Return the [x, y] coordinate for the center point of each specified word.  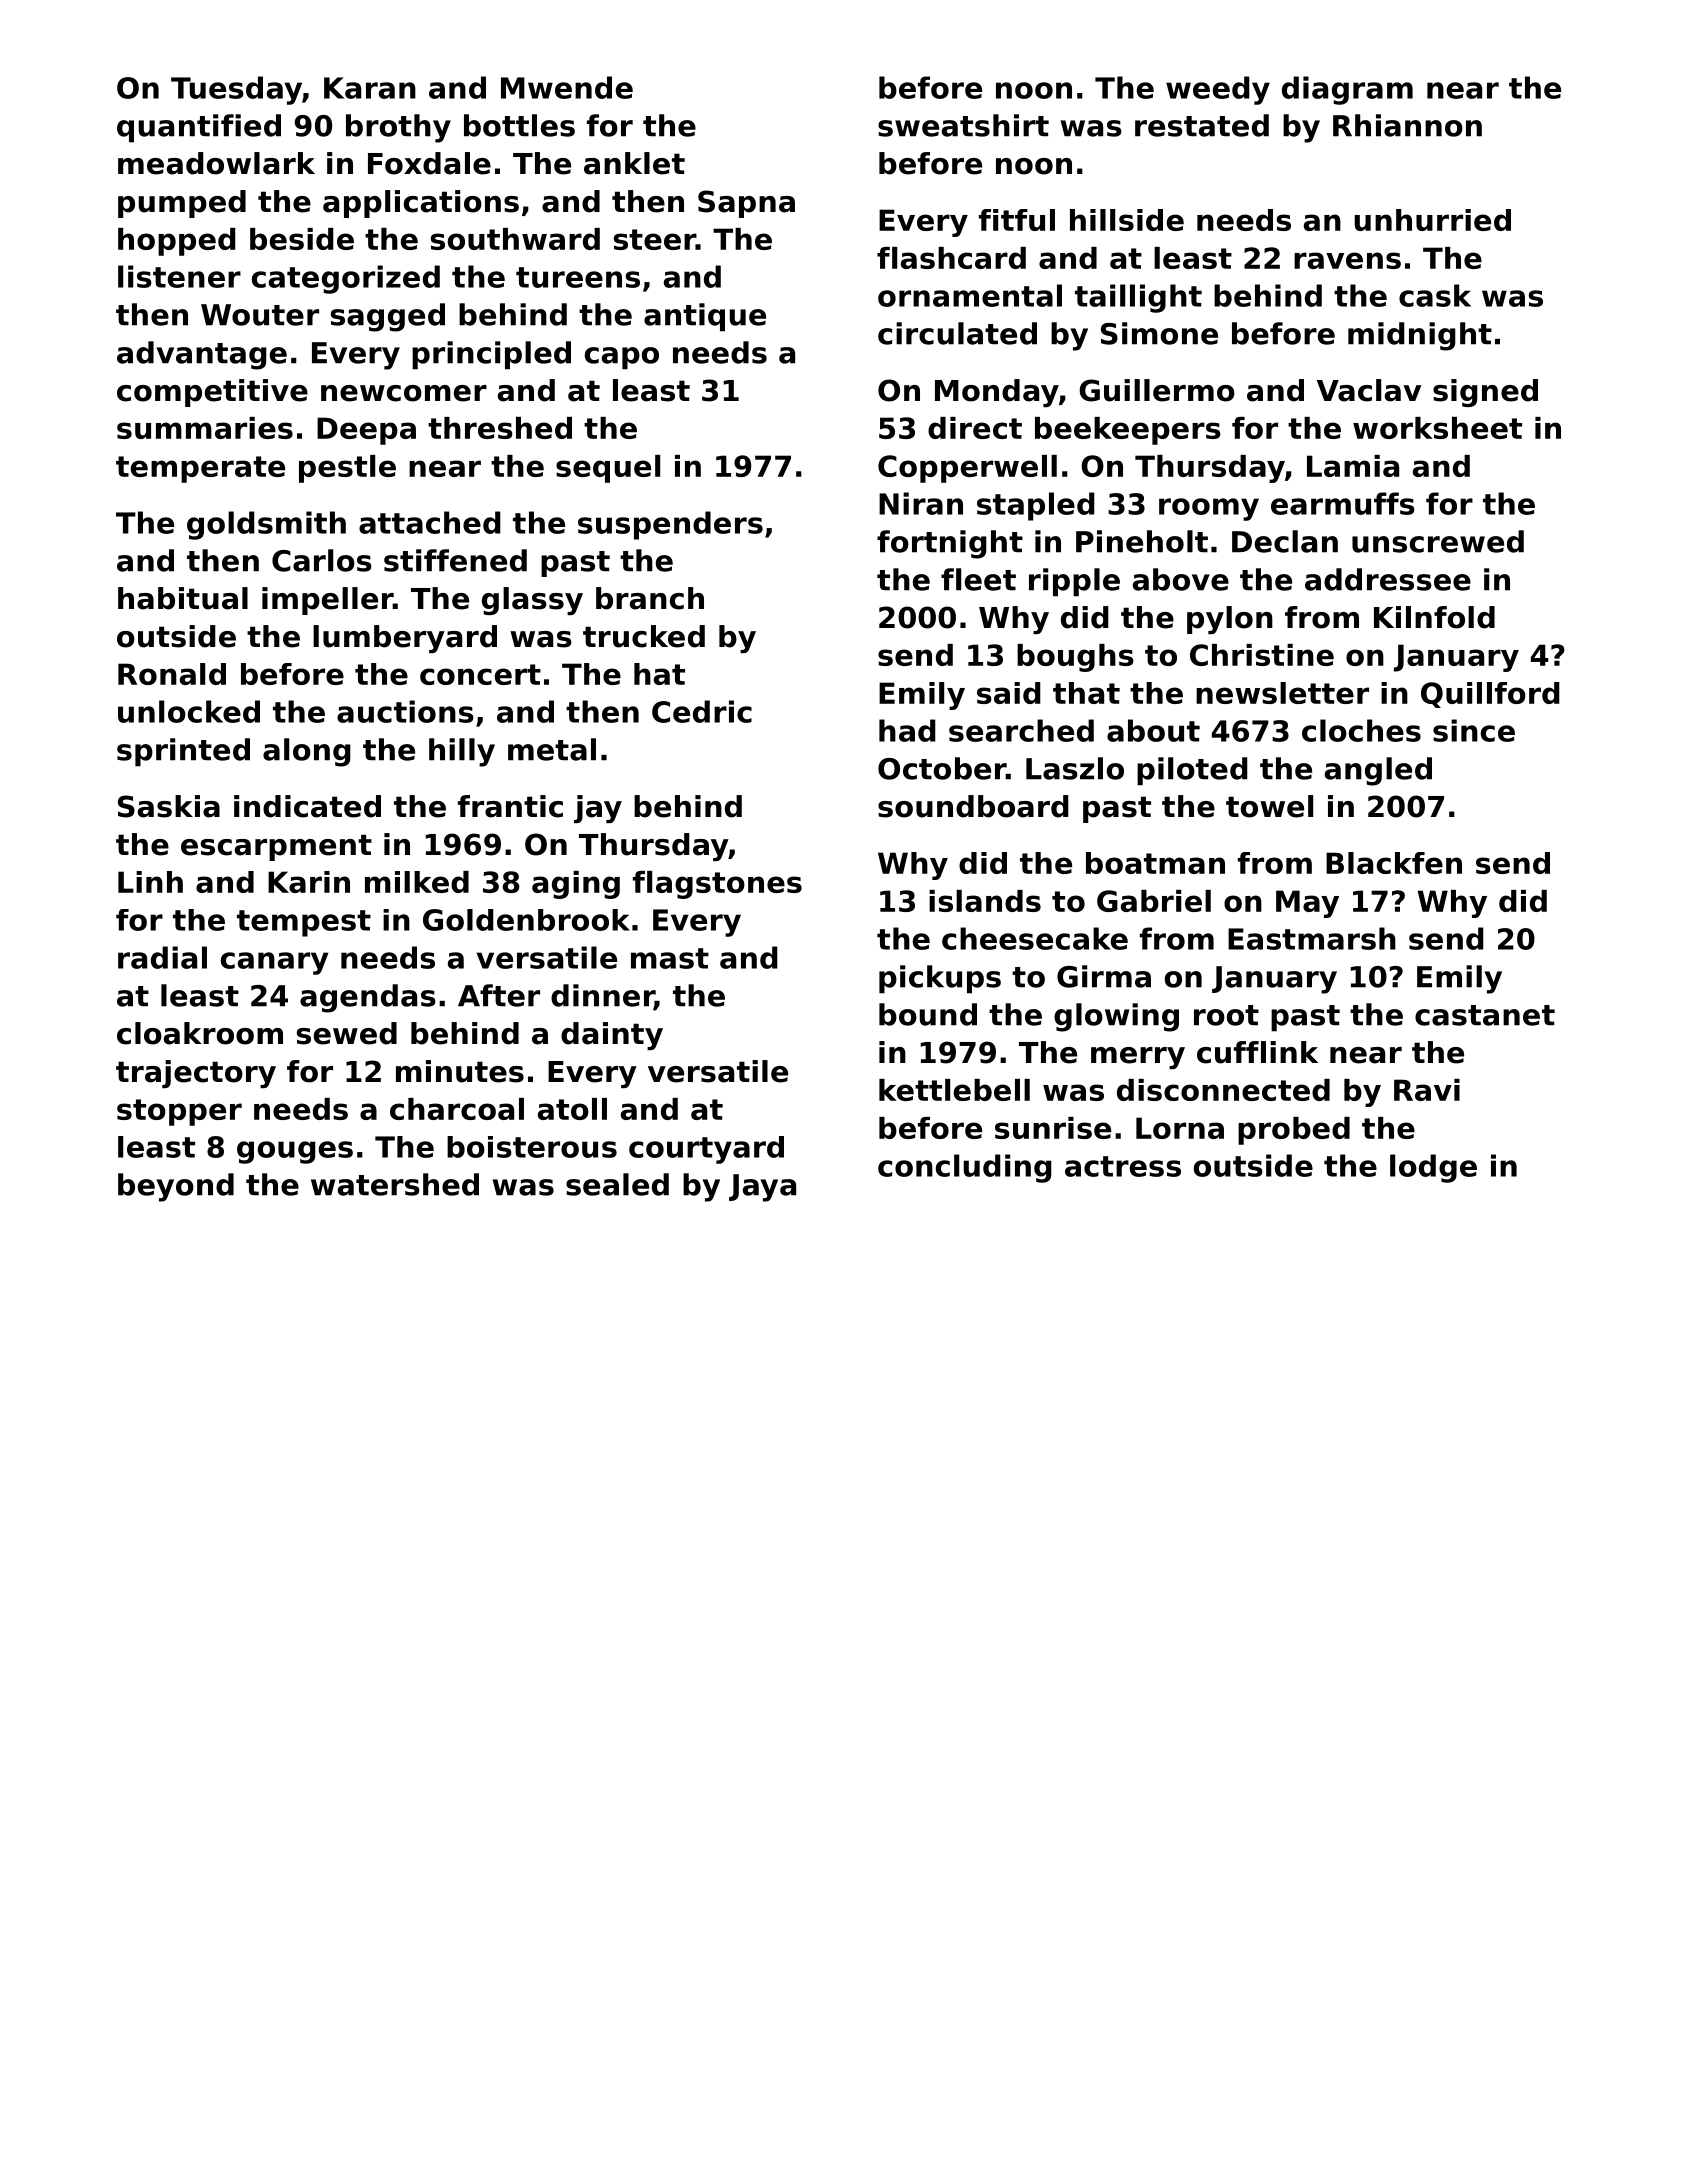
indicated [307, 806]
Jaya [762, 1188]
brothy [398, 128]
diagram [1347, 90]
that [1086, 693]
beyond [176, 1187]
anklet [634, 163]
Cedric [702, 711]
